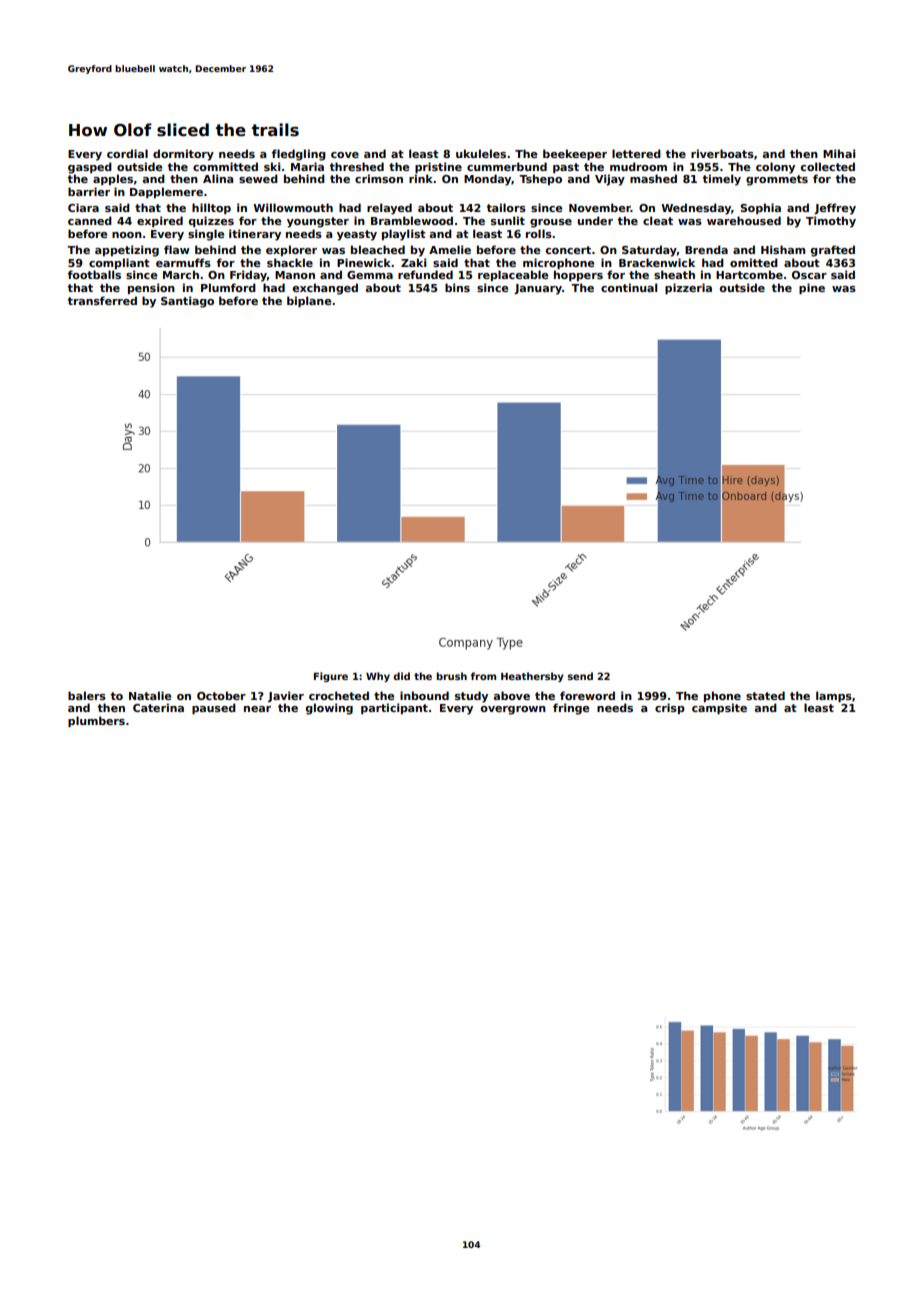  I want to click on pizzeria, so click(688, 288).
